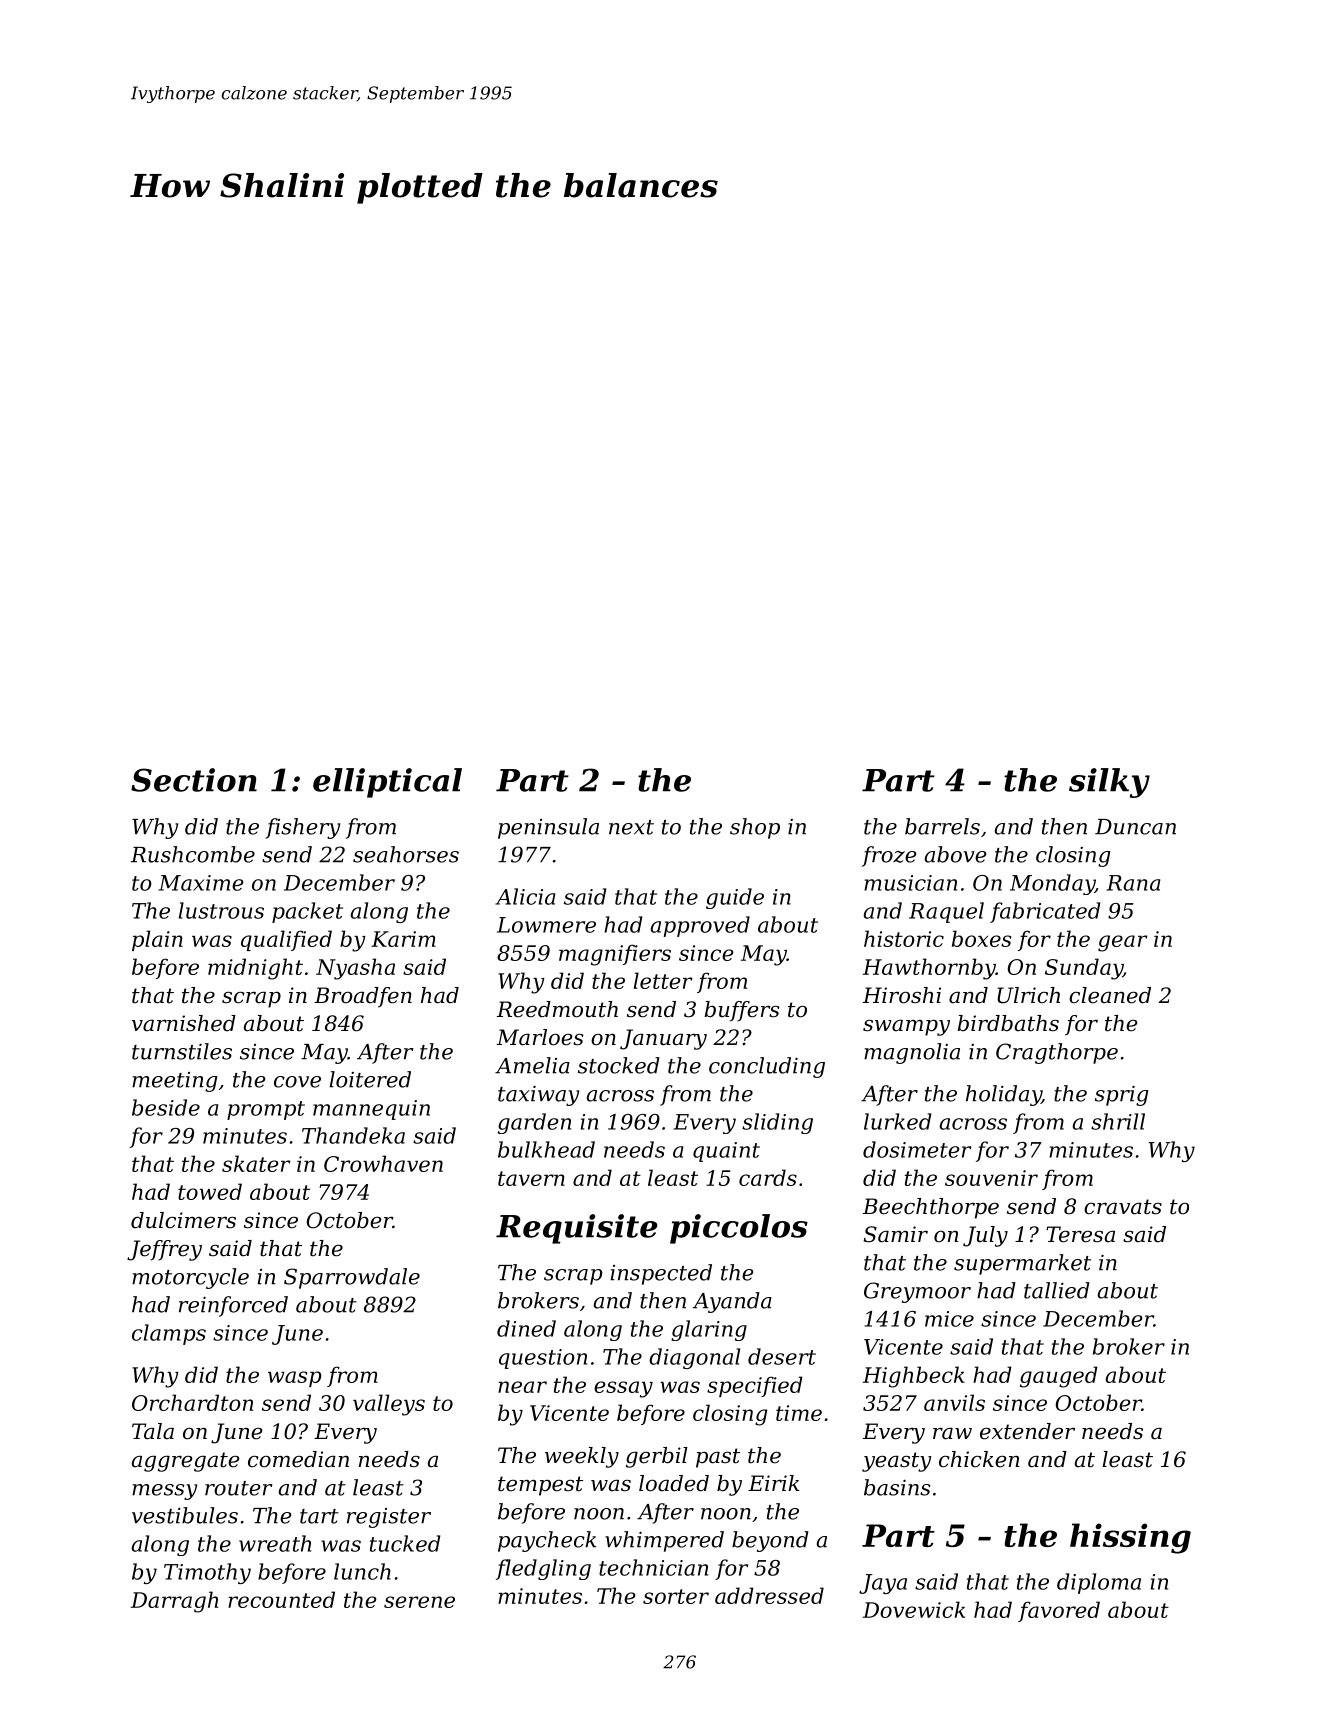 The height and width of the document is (1718, 1327). What do you see at coordinates (664, 1541) in the document?
I see `whimpered` at bounding box center [664, 1541].
